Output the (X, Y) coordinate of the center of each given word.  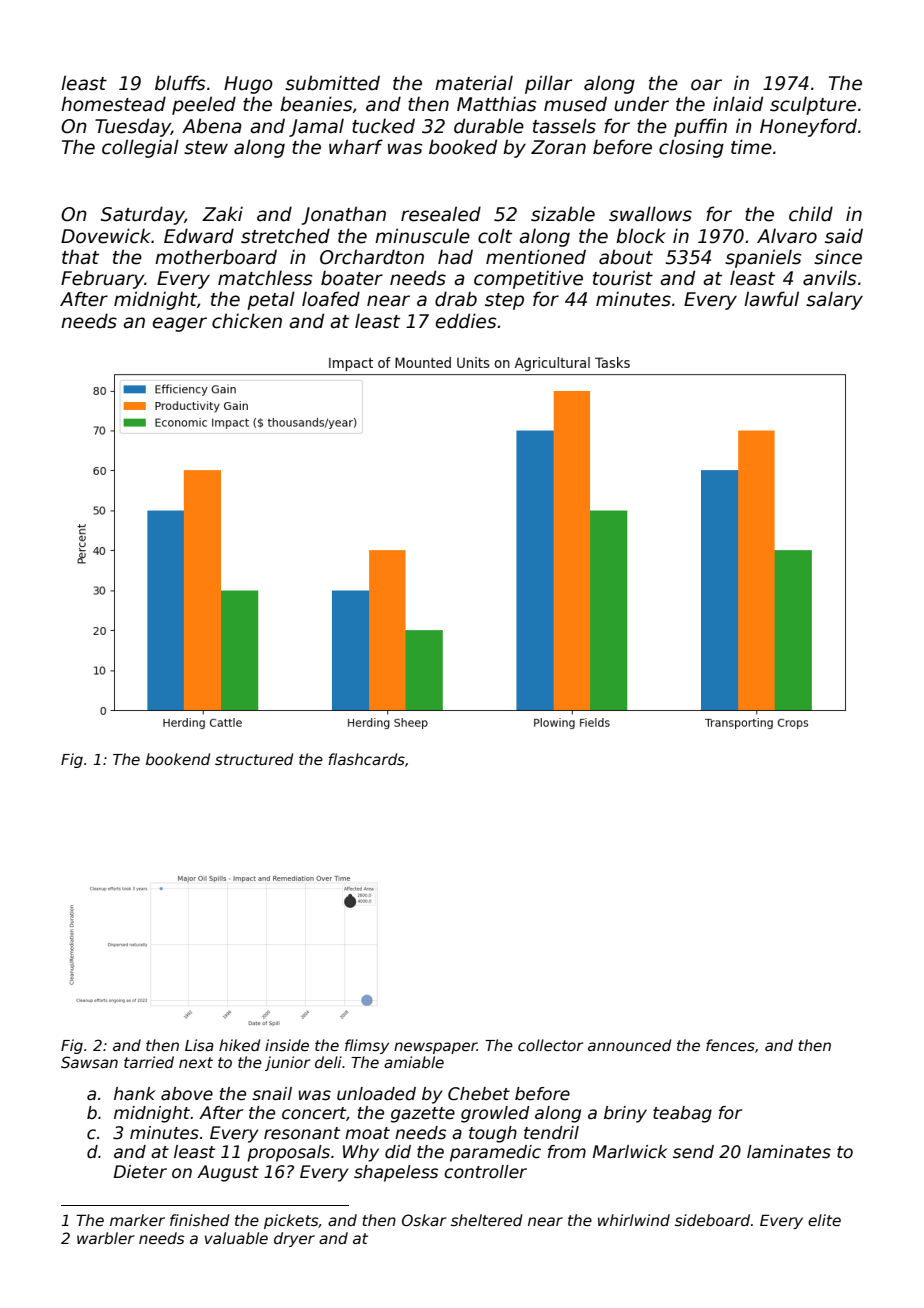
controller (485, 1172)
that (80, 257)
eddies (466, 321)
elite (824, 1220)
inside (287, 1045)
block (641, 236)
